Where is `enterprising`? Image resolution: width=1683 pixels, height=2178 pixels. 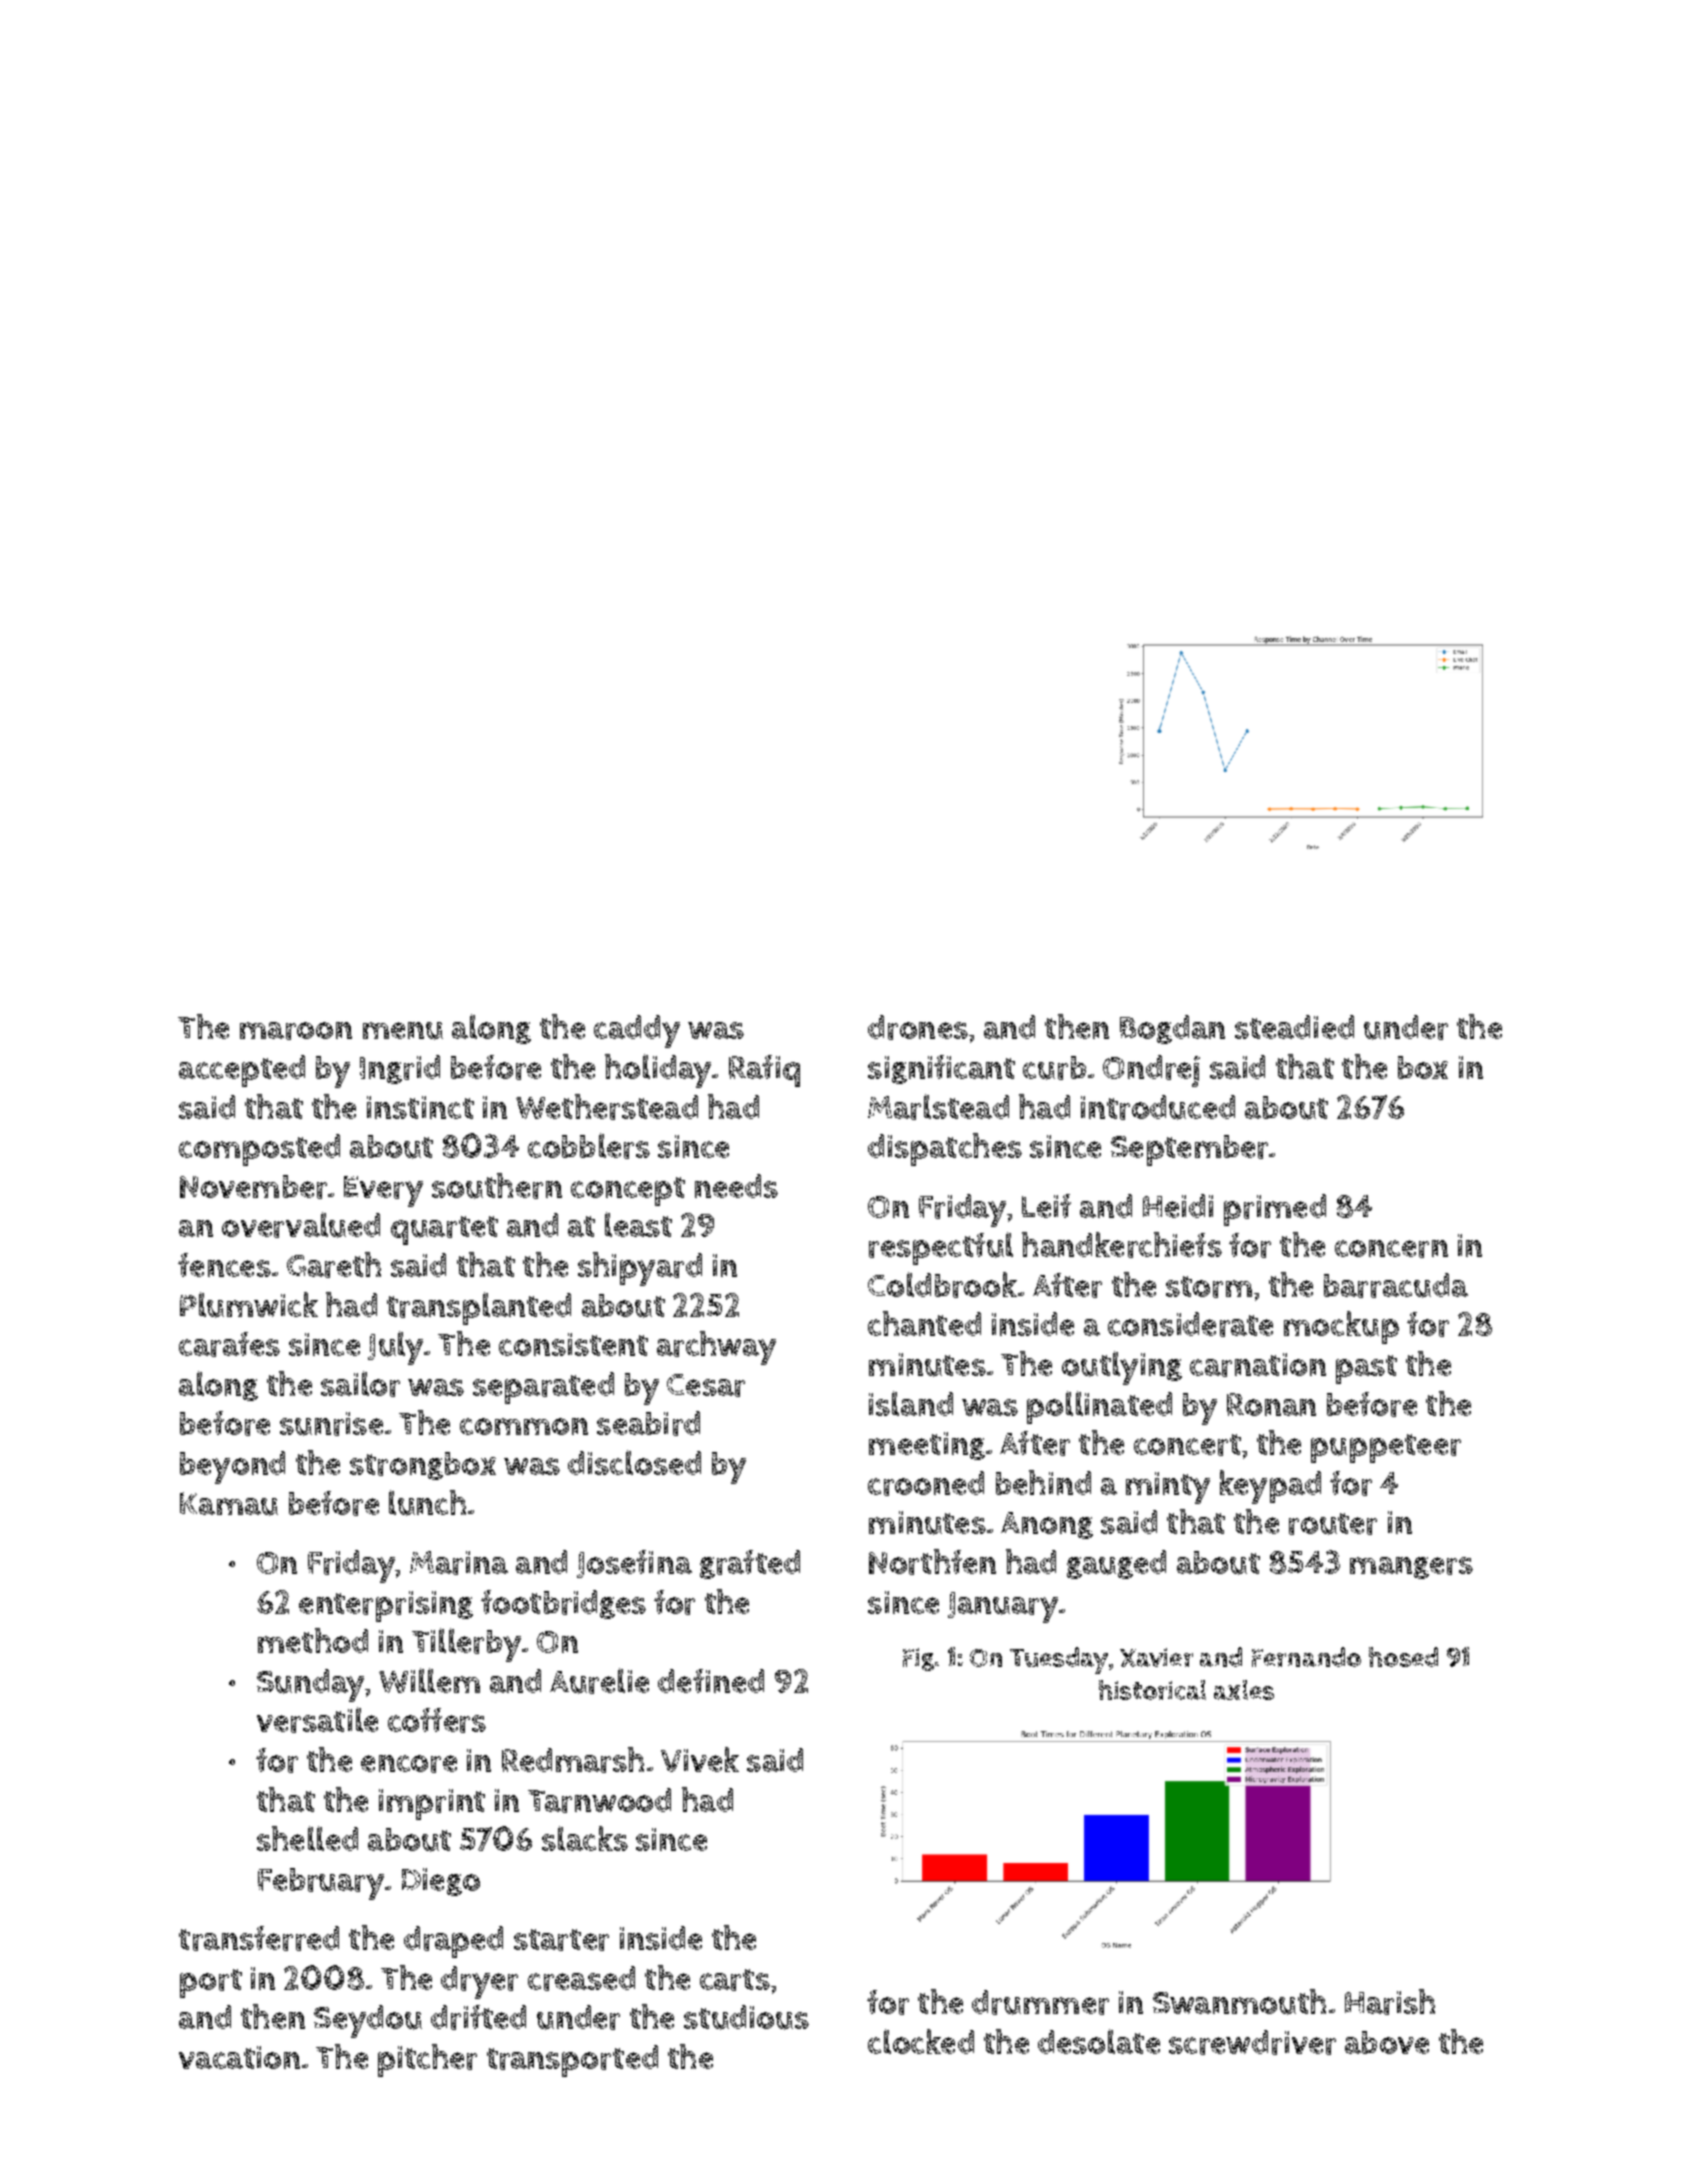 enterprising is located at coordinates (386, 1606).
